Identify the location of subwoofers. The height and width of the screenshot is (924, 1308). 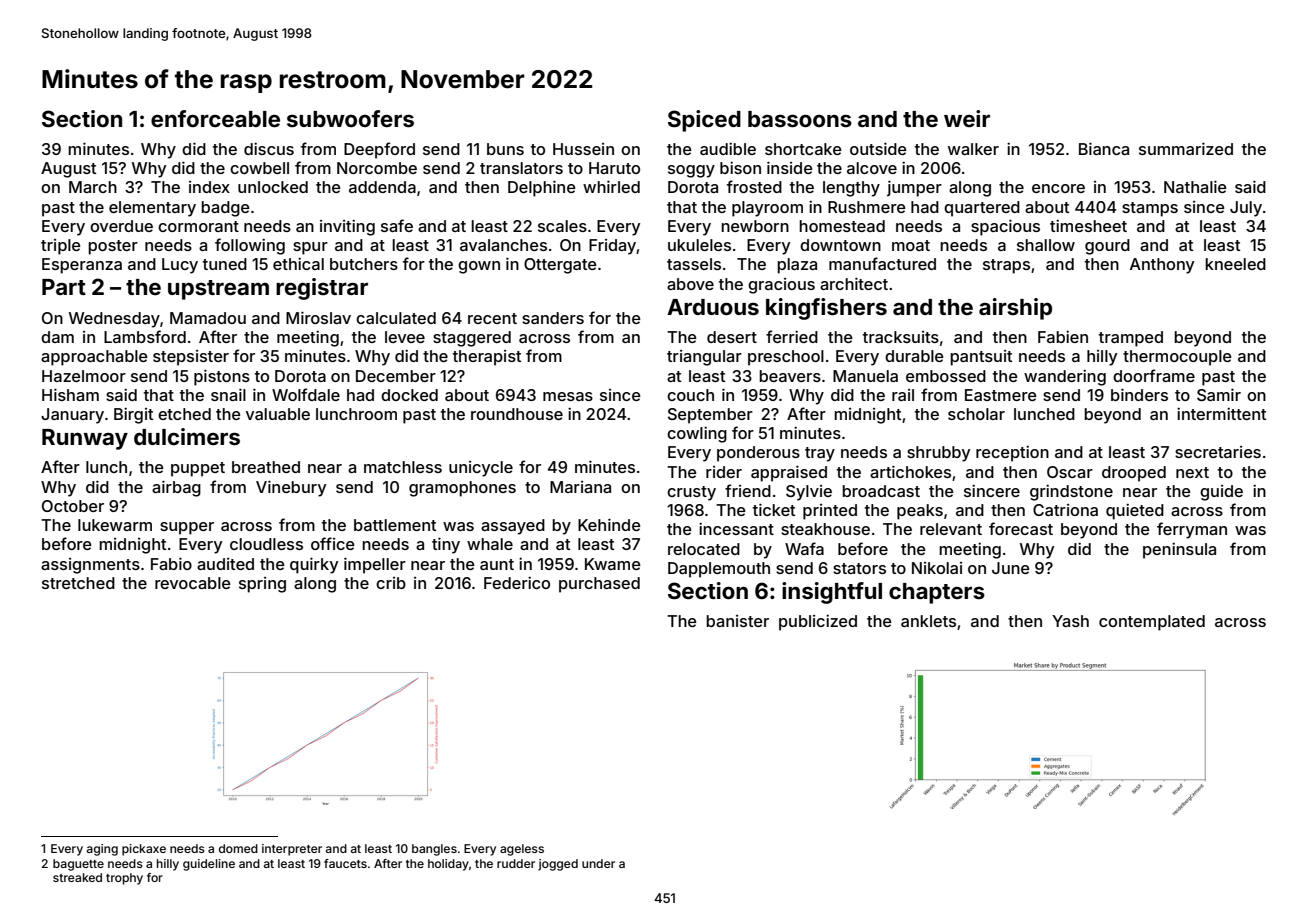
(350, 119).
